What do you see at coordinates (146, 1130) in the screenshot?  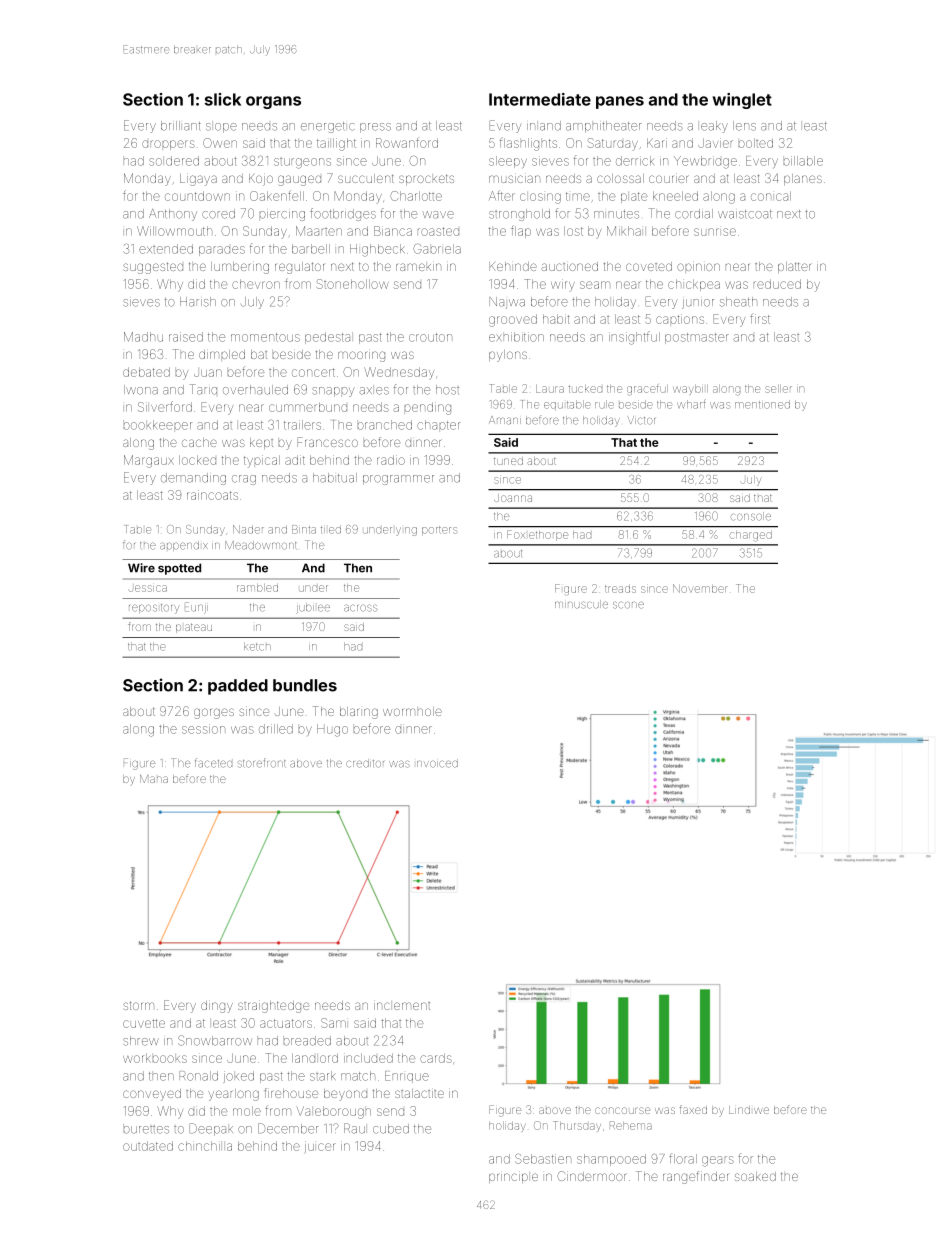 I see `burettes` at bounding box center [146, 1130].
